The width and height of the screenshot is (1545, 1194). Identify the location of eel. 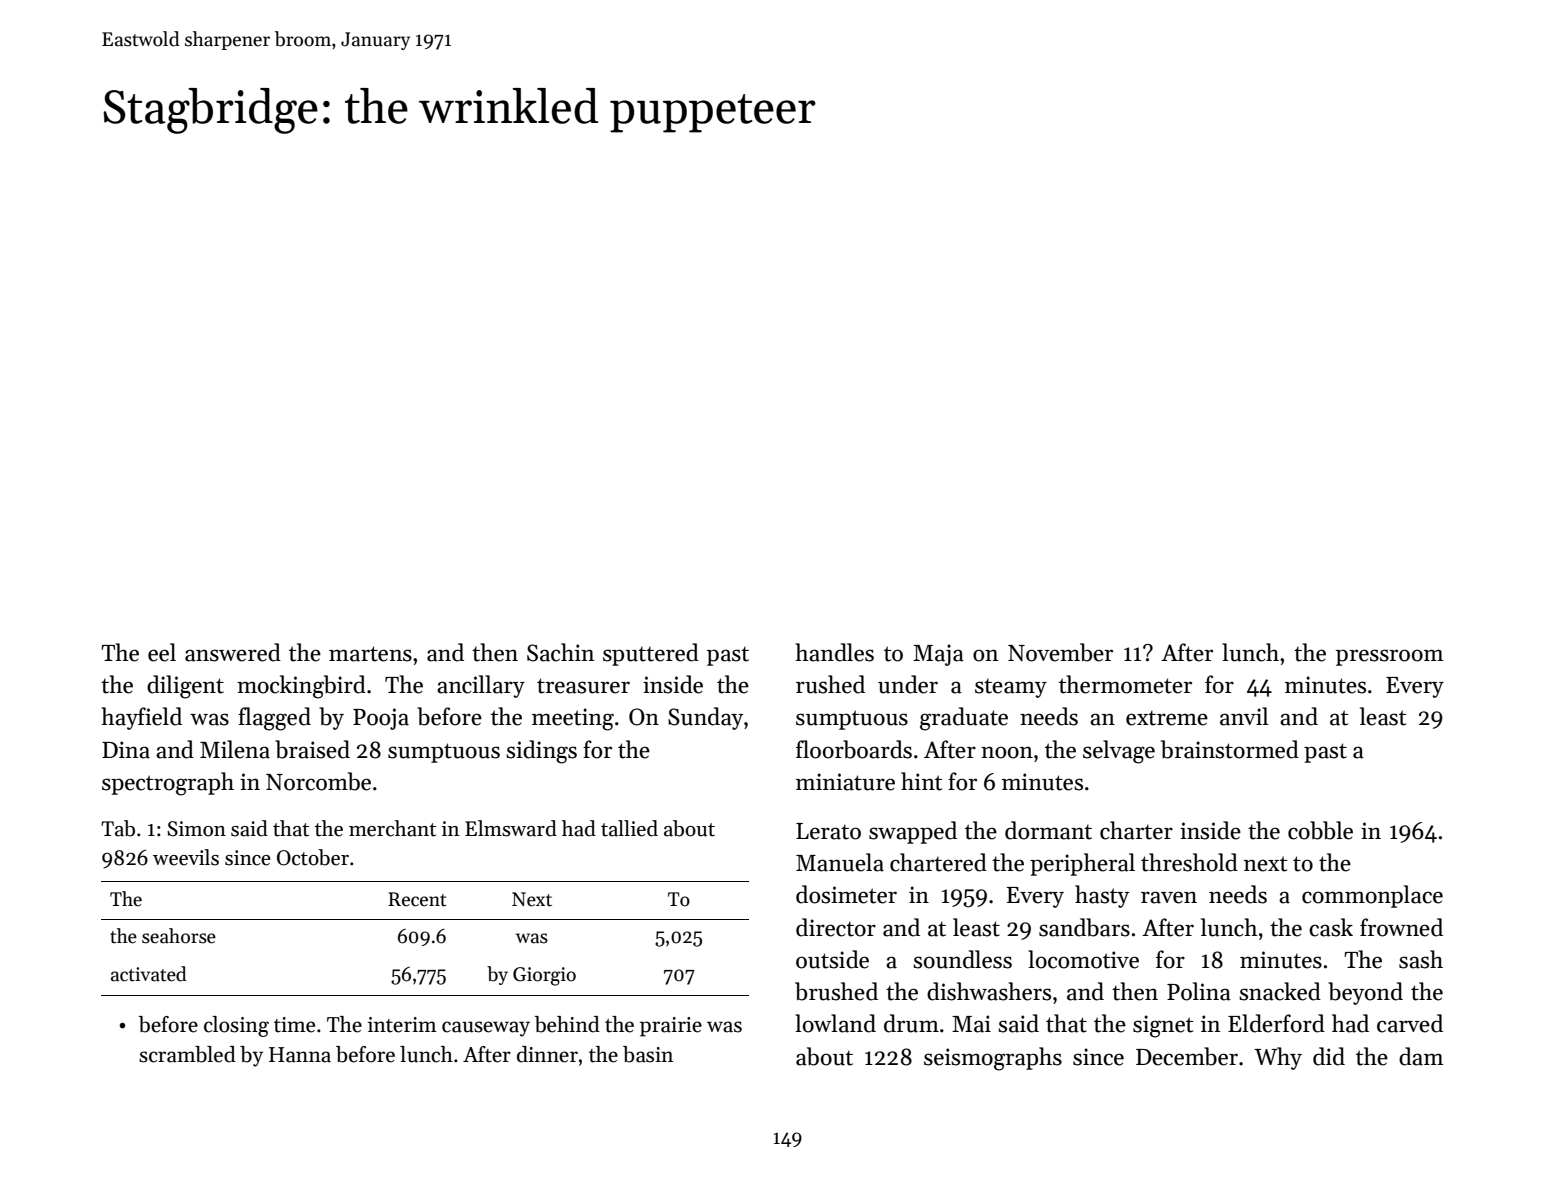
(162, 652).
